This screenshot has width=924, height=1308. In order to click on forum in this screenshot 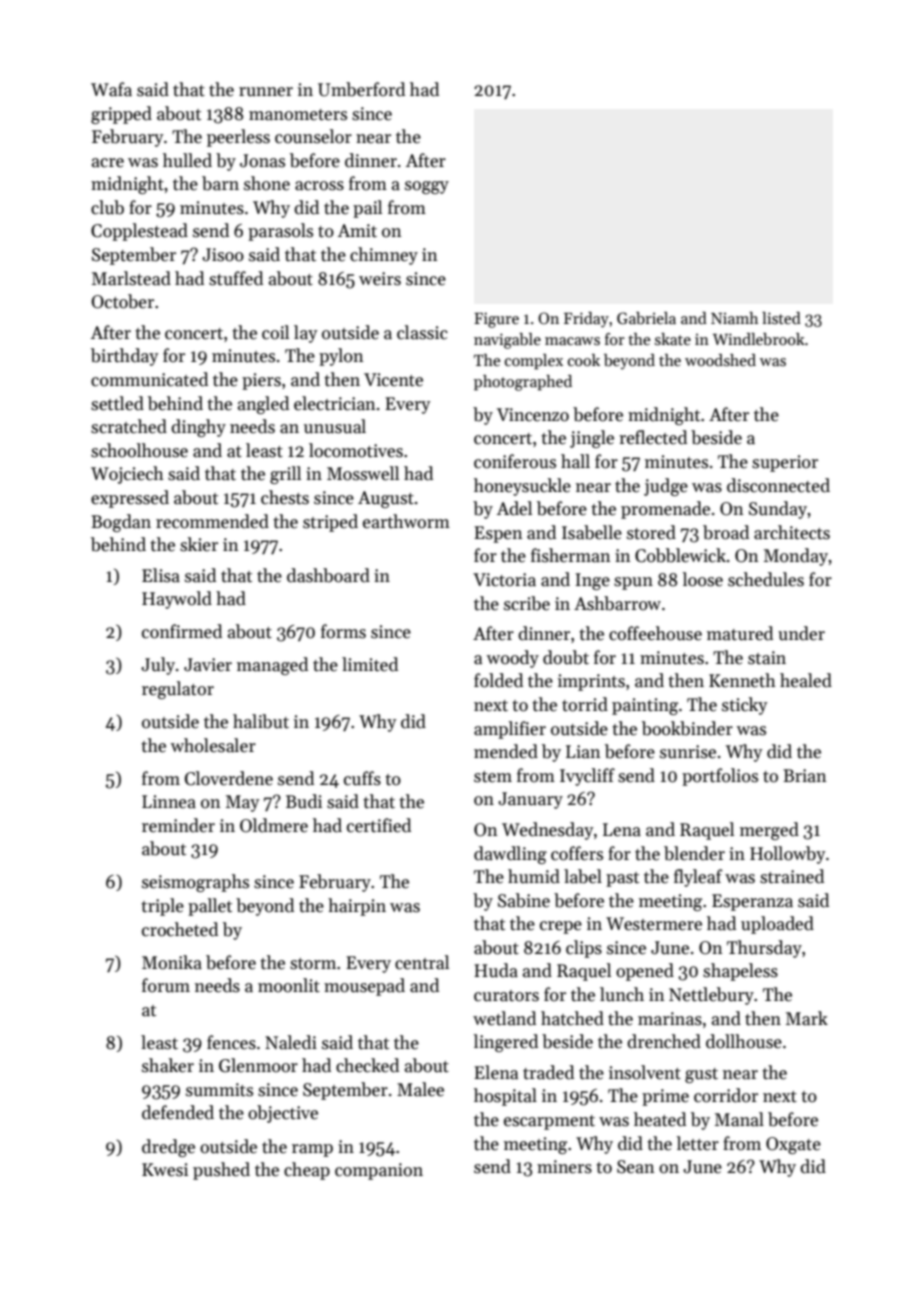, I will do `click(166, 985)`.
